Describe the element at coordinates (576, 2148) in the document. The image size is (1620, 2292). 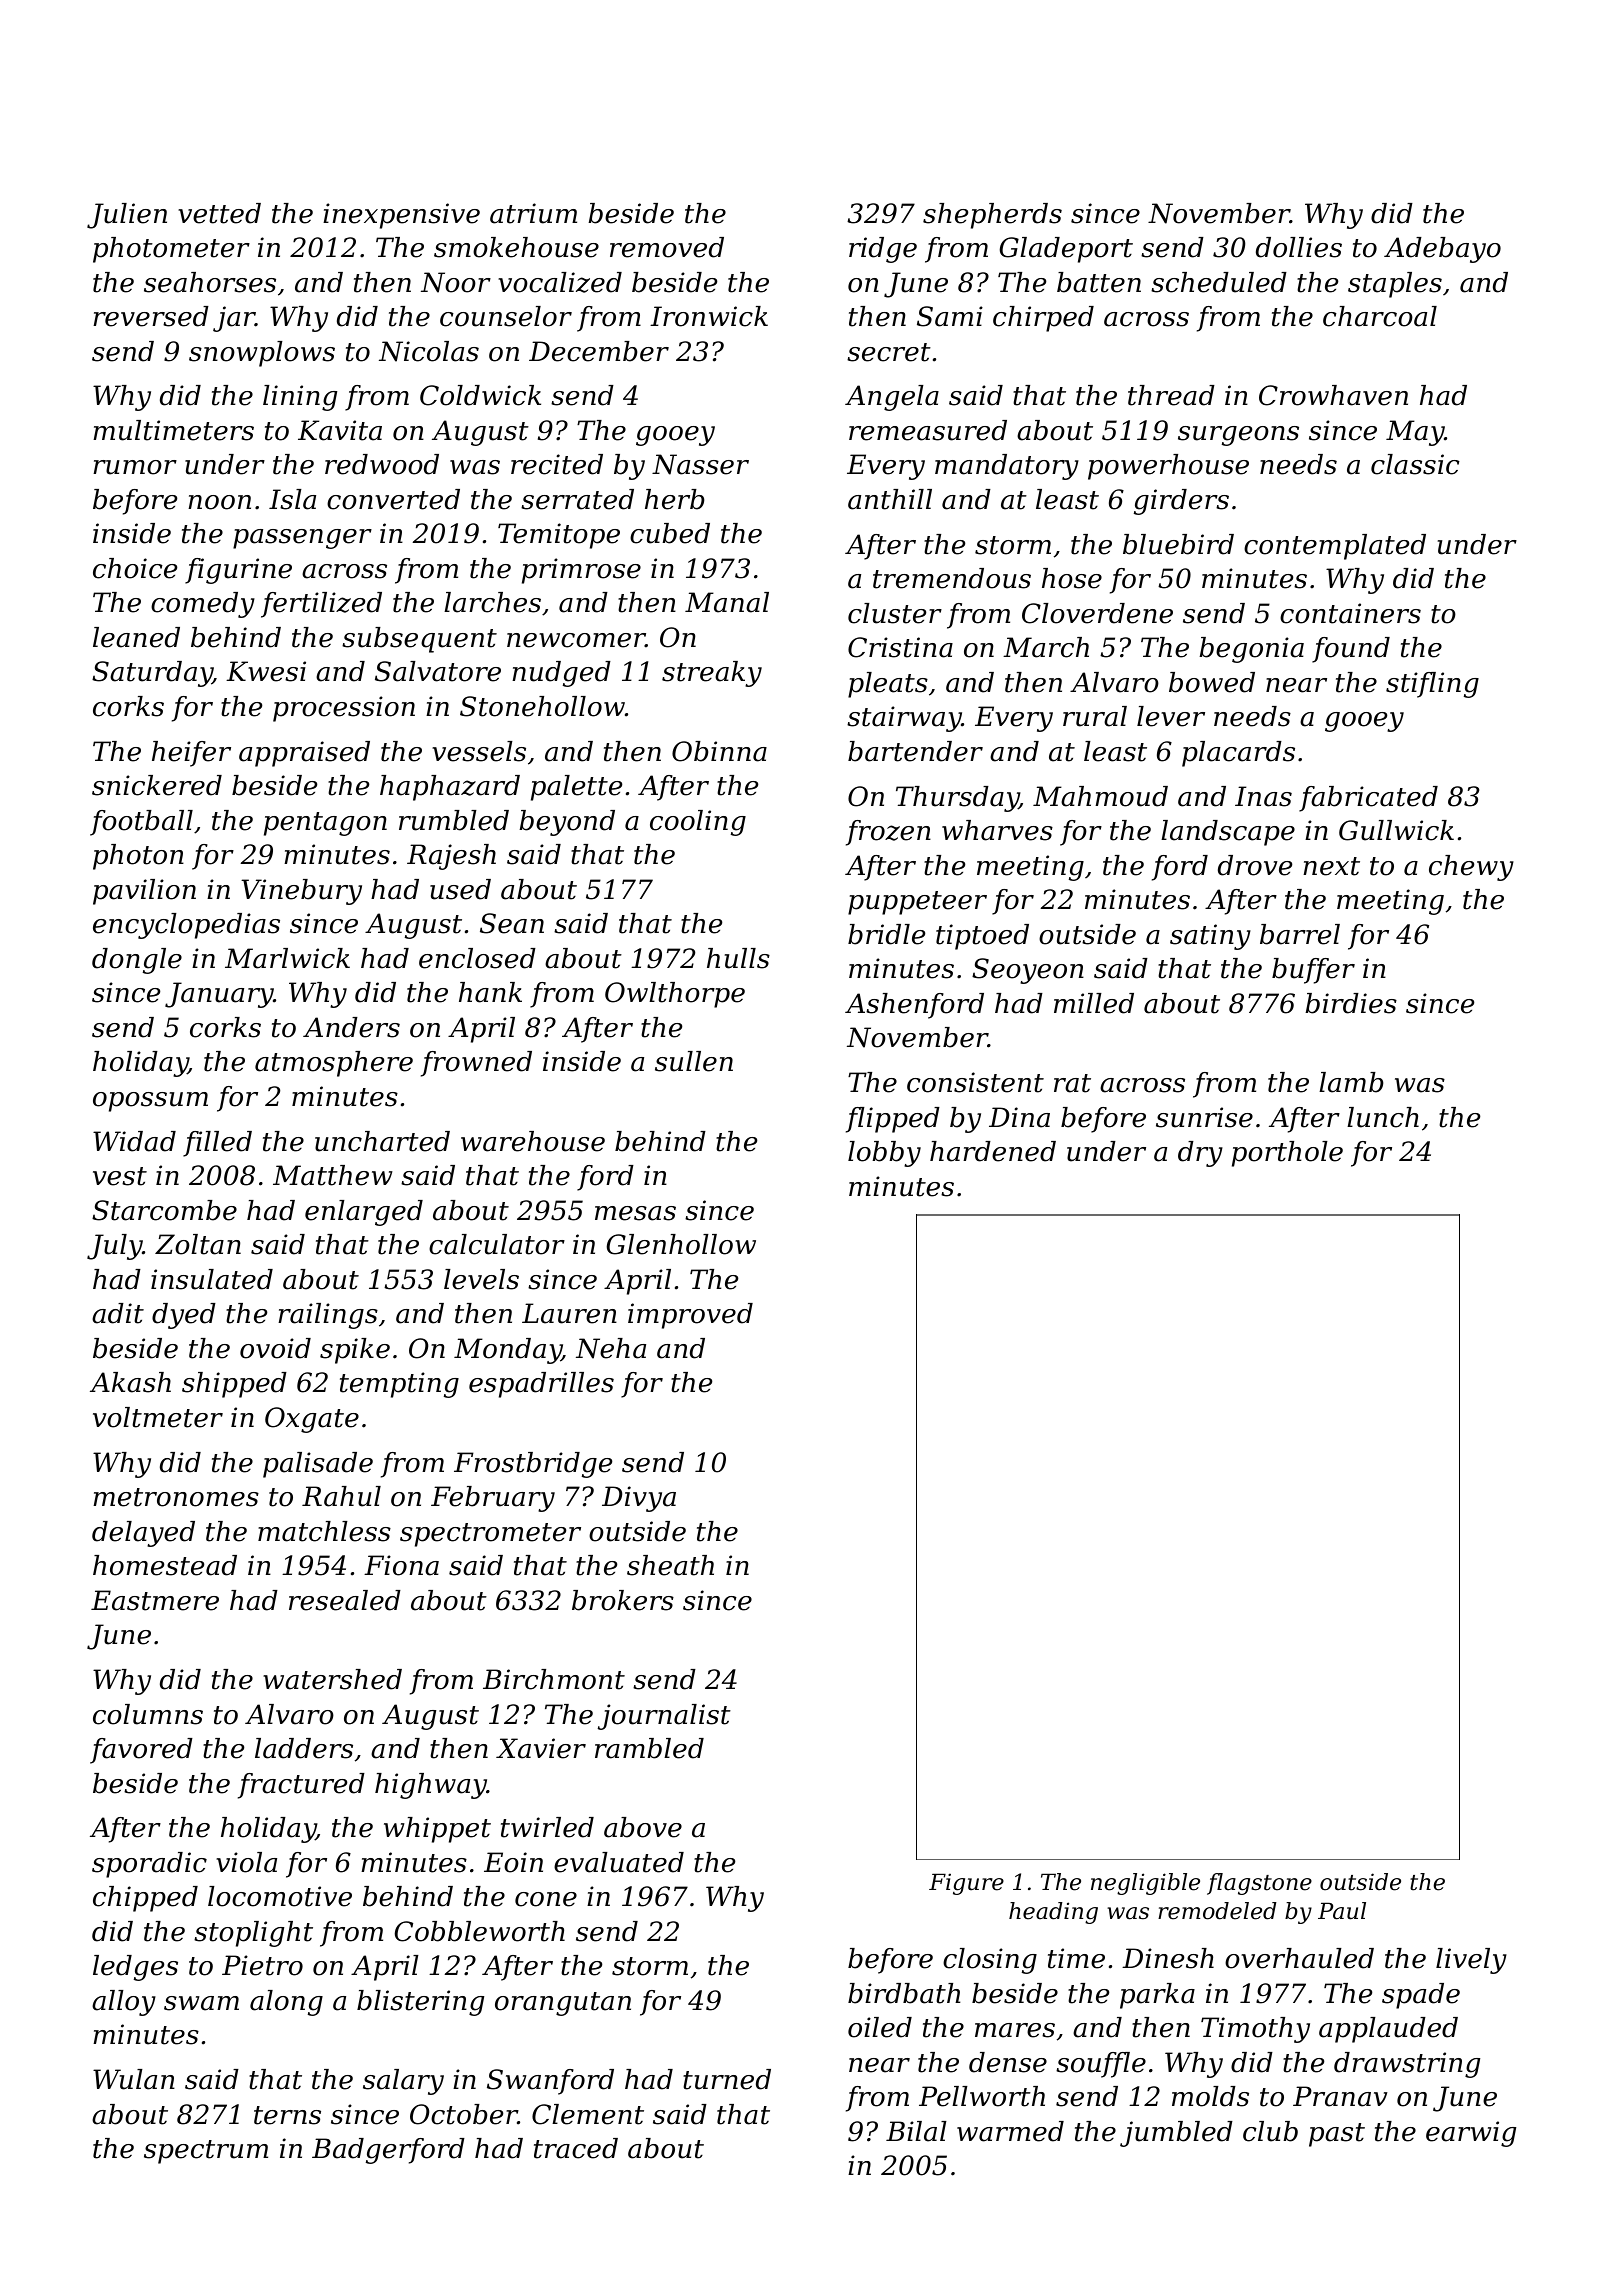
I see `traced` at that location.
